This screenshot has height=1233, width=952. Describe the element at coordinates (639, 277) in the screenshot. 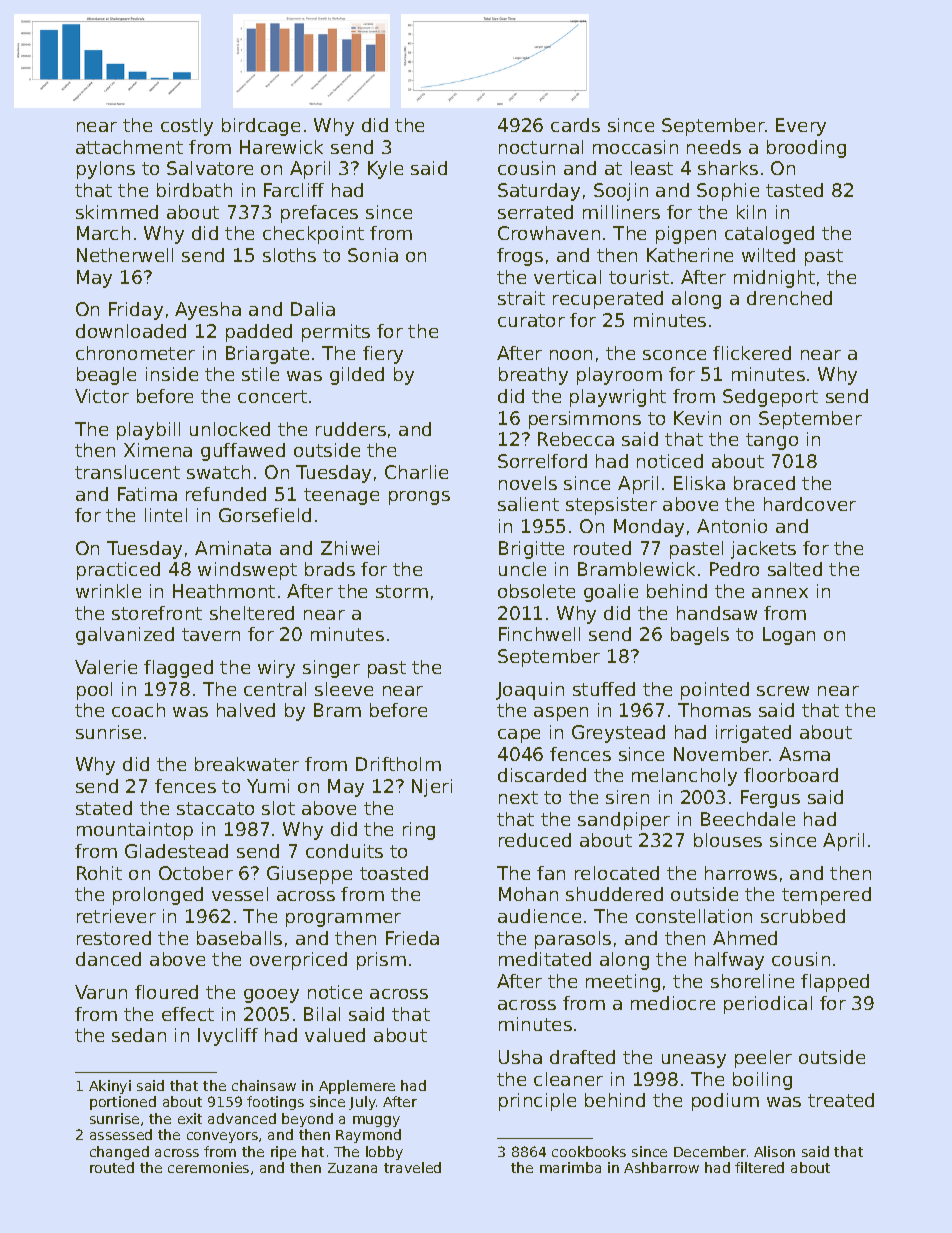

I see `tourist` at that location.
